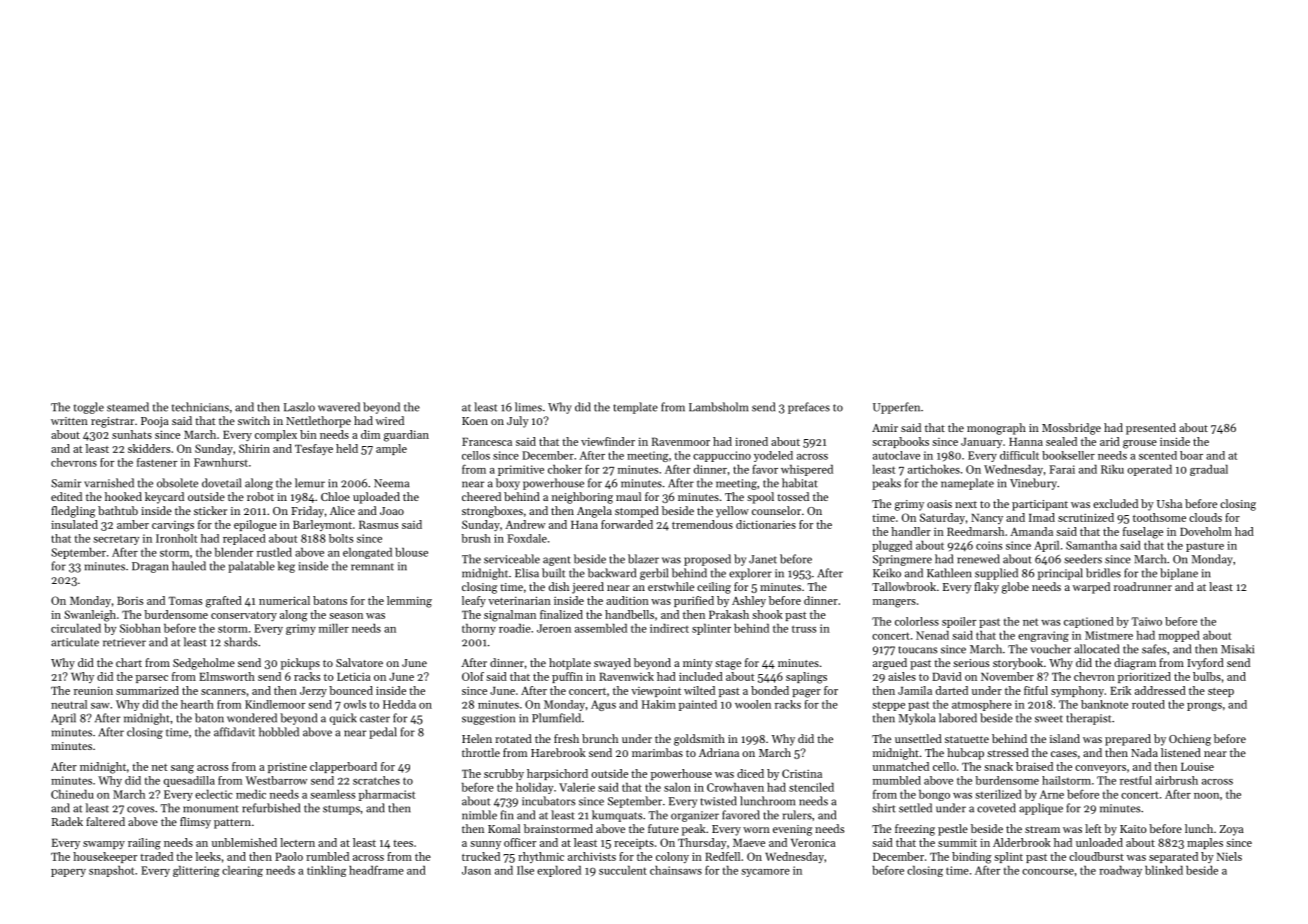 The height and width of the screenshot is (924, 1308). What do you see at coordinates (750, 574) in the screenshot?
I see `explorer` at bounding box center [750, 574].
